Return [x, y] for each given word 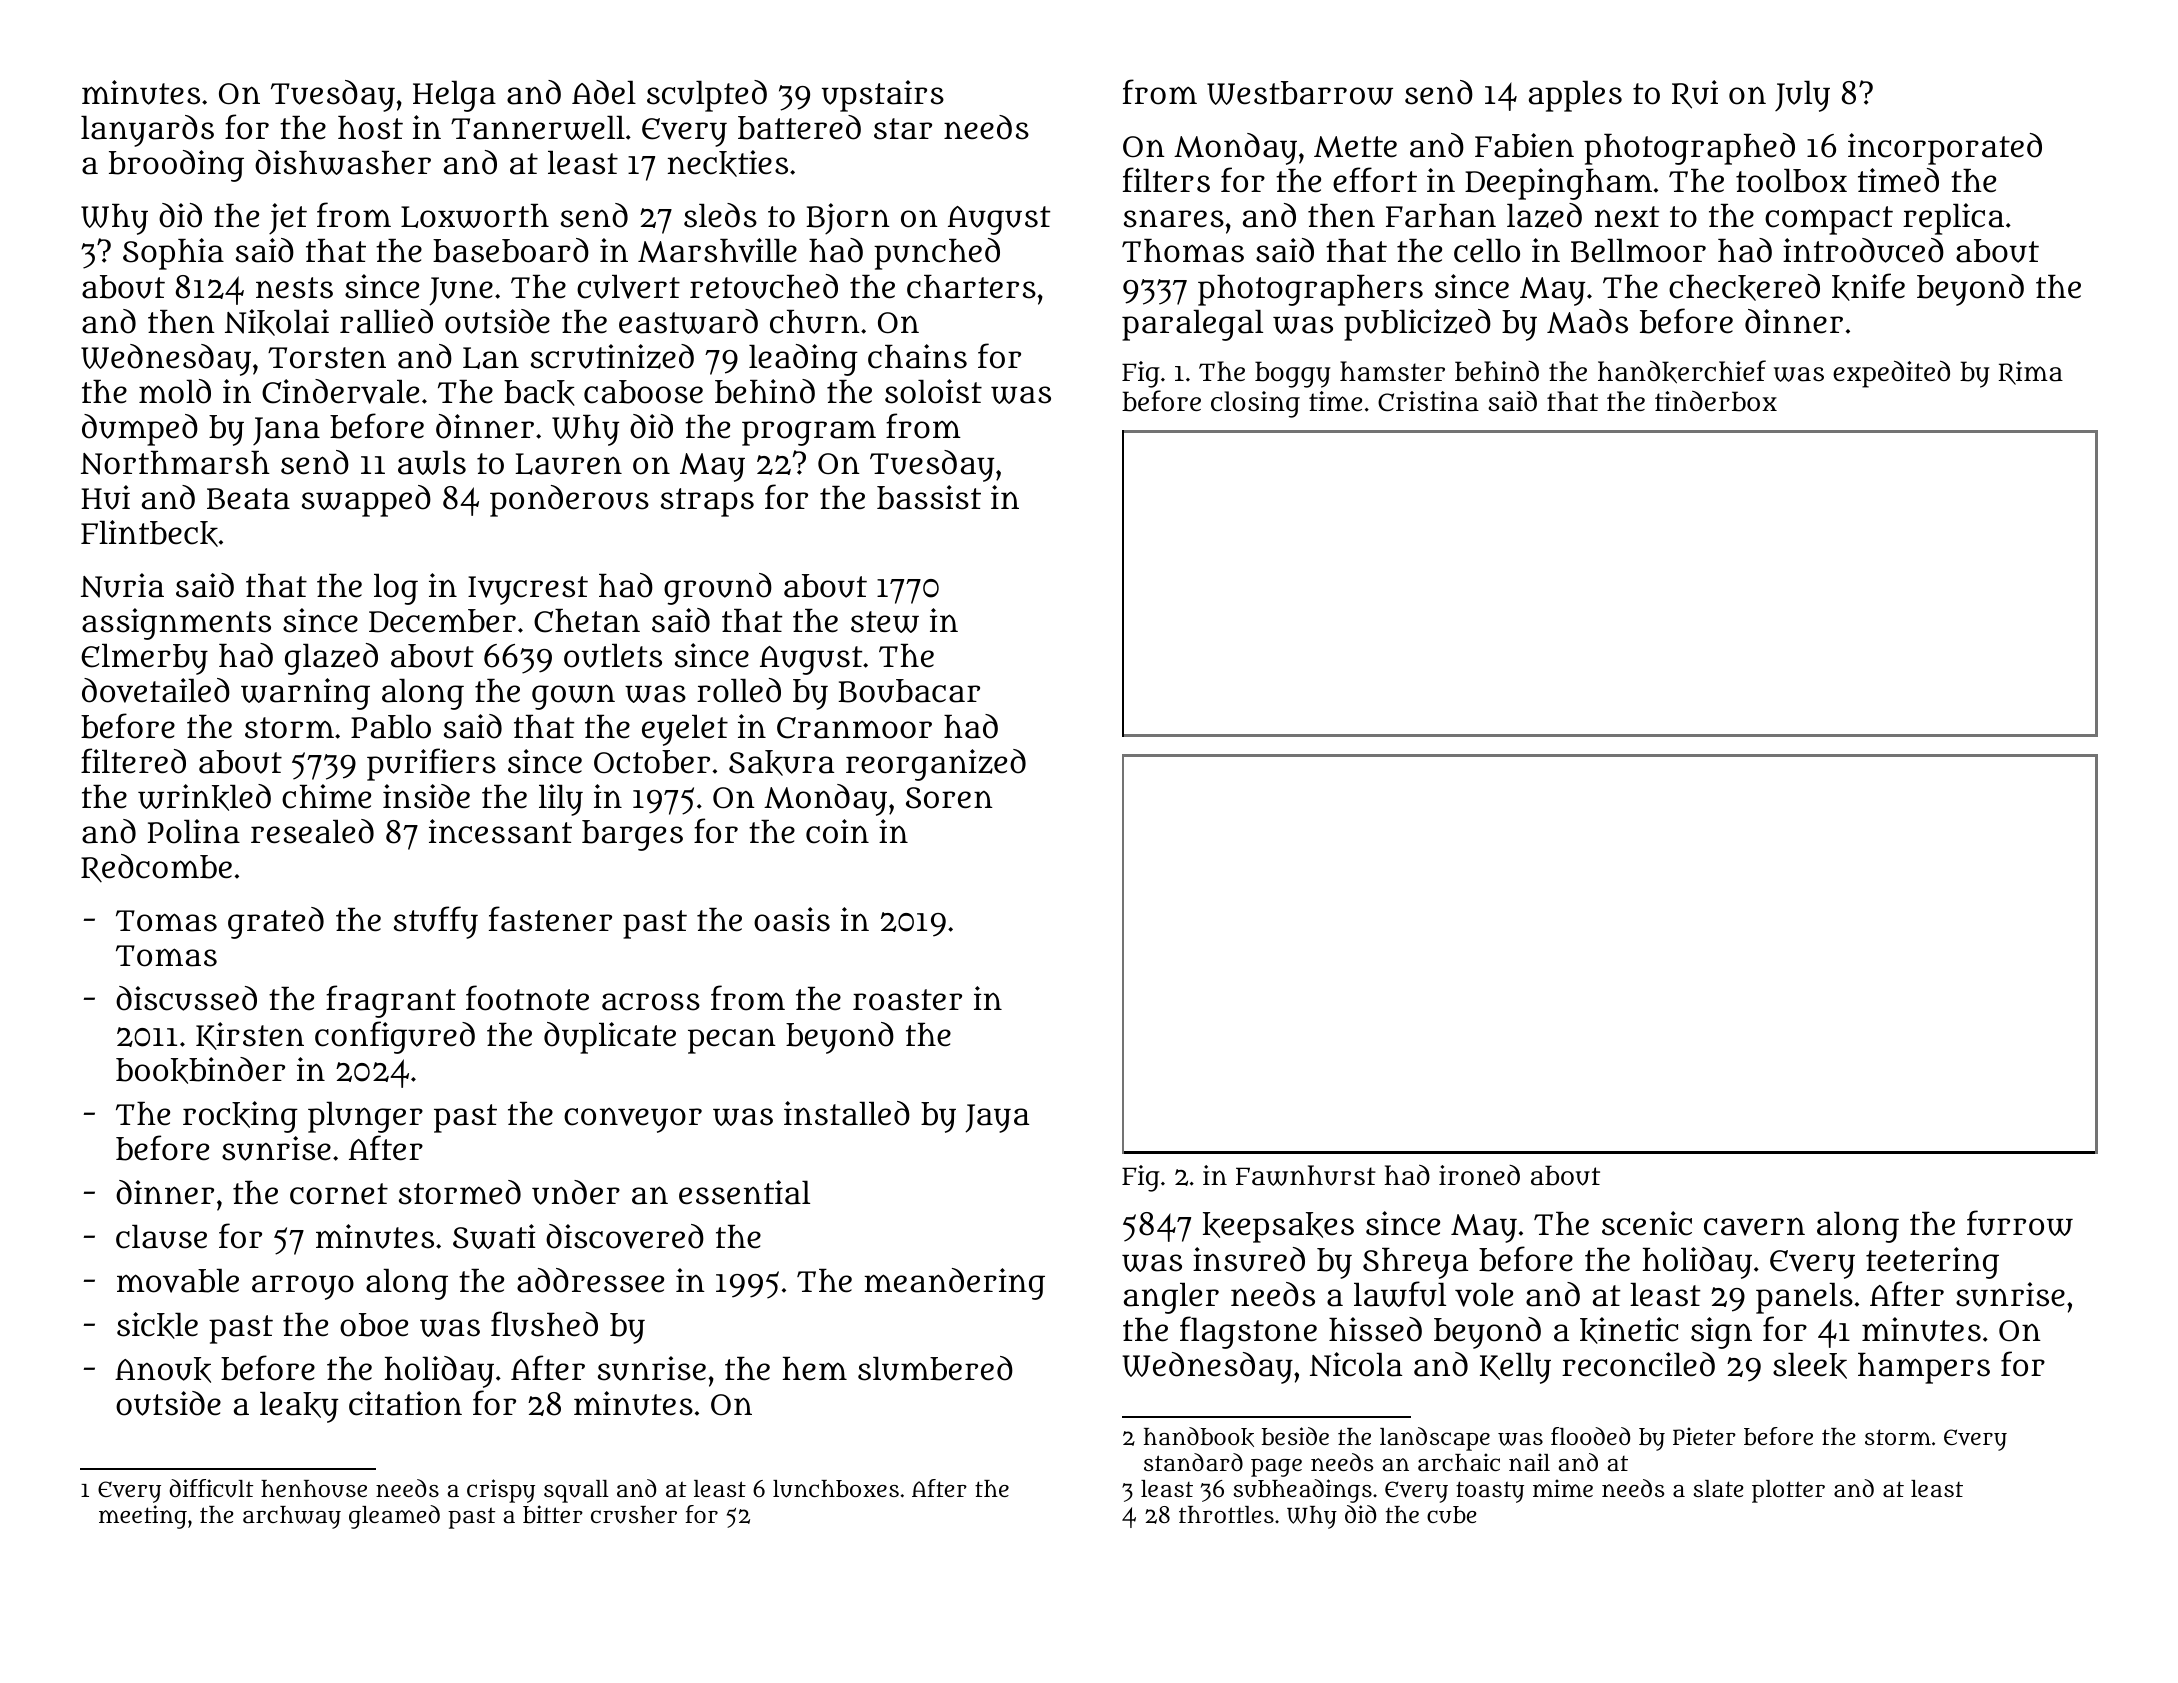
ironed [1479, 1175]
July [1802, 96]
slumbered [935, 1368]
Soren [949, 798]
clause [161, 1237]
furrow [2020, 1223]
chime [326, 796]
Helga [454, 96]
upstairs [883, 96]
